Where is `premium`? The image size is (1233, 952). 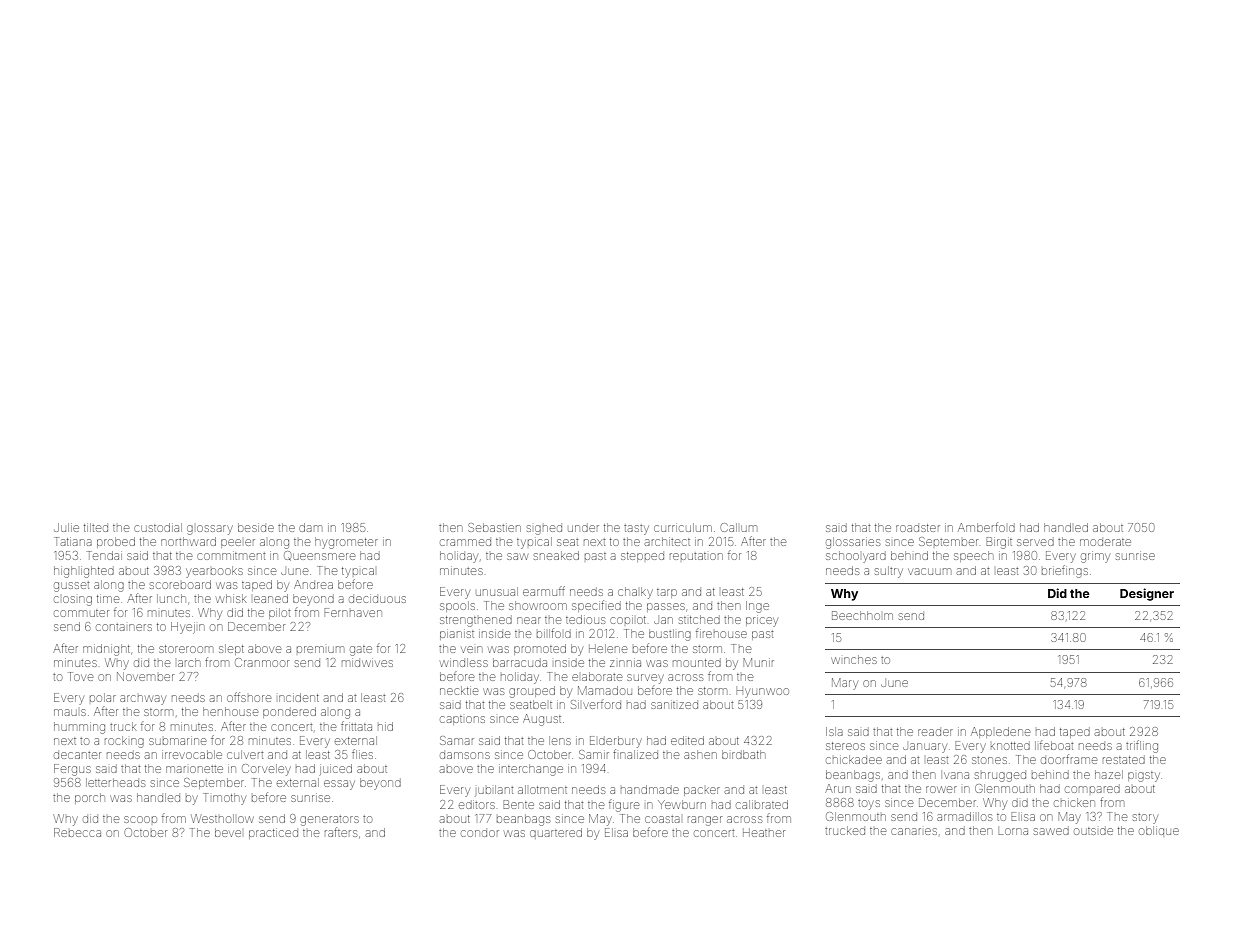 premium is located at coordinates (320, 649).
